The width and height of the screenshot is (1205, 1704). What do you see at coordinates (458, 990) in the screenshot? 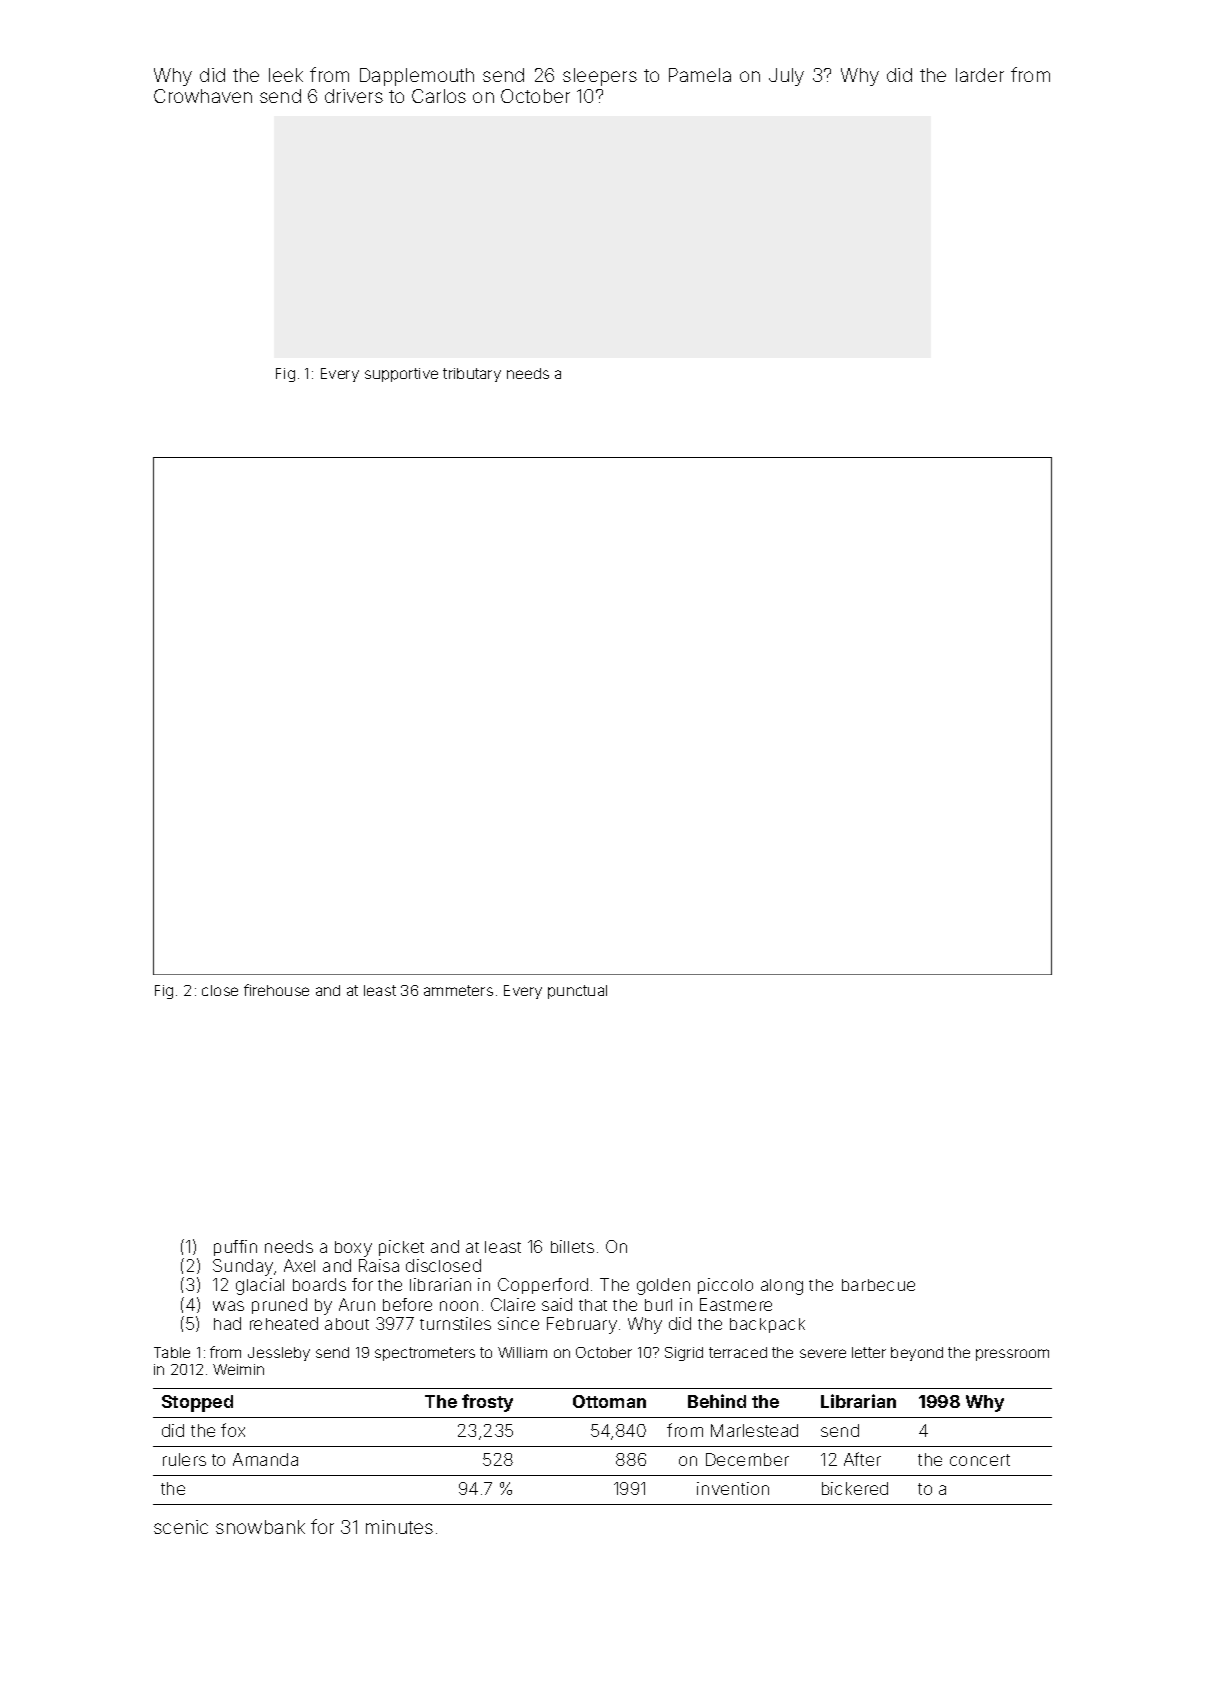
I see `ammeters` at bounding box center [458, 990].
